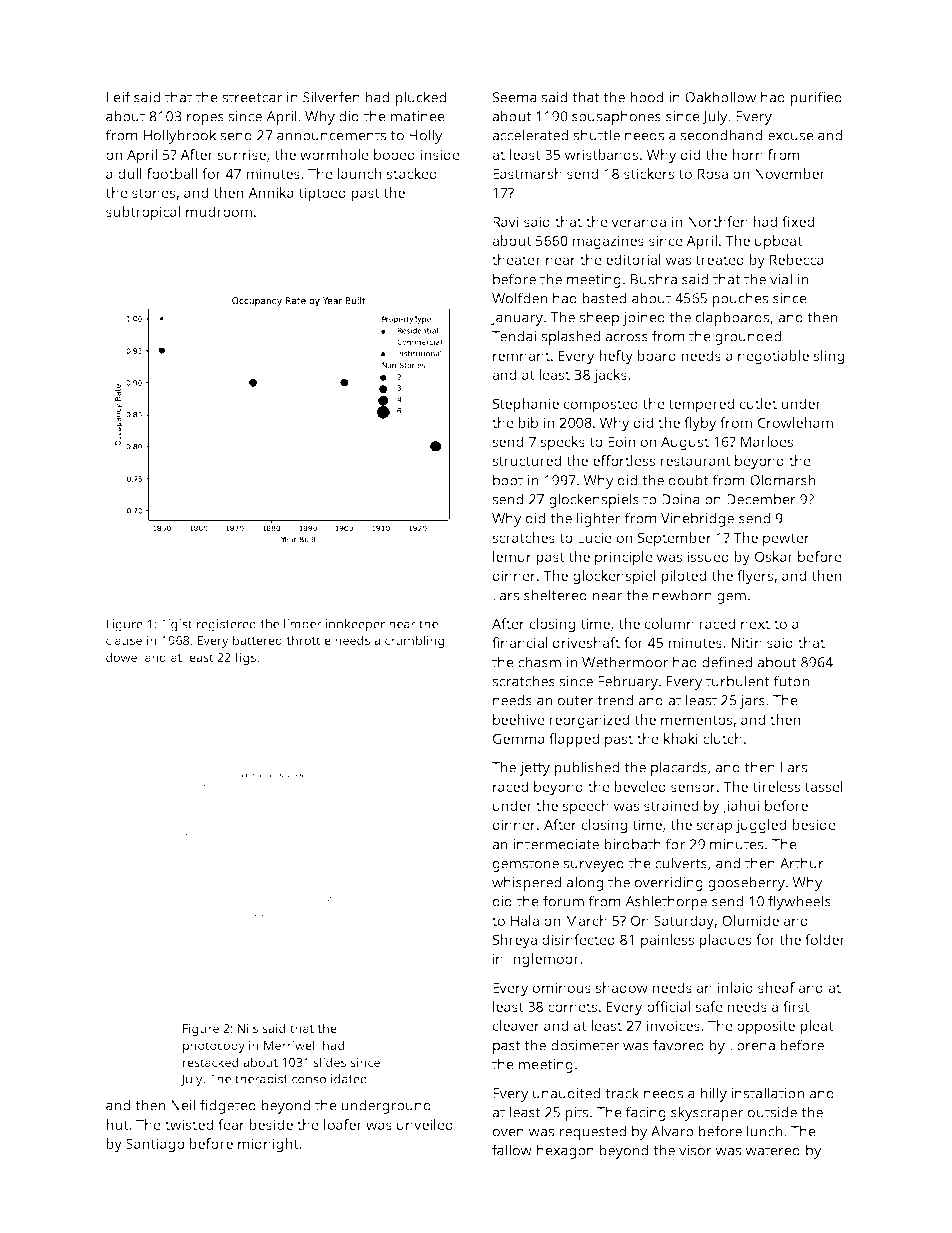 Image resolution: width=952 pixels, height=1233 pixels. What do you see at coordinates (123, 657) in the image?
I see `dowel` at bounding box center [123, 657].
